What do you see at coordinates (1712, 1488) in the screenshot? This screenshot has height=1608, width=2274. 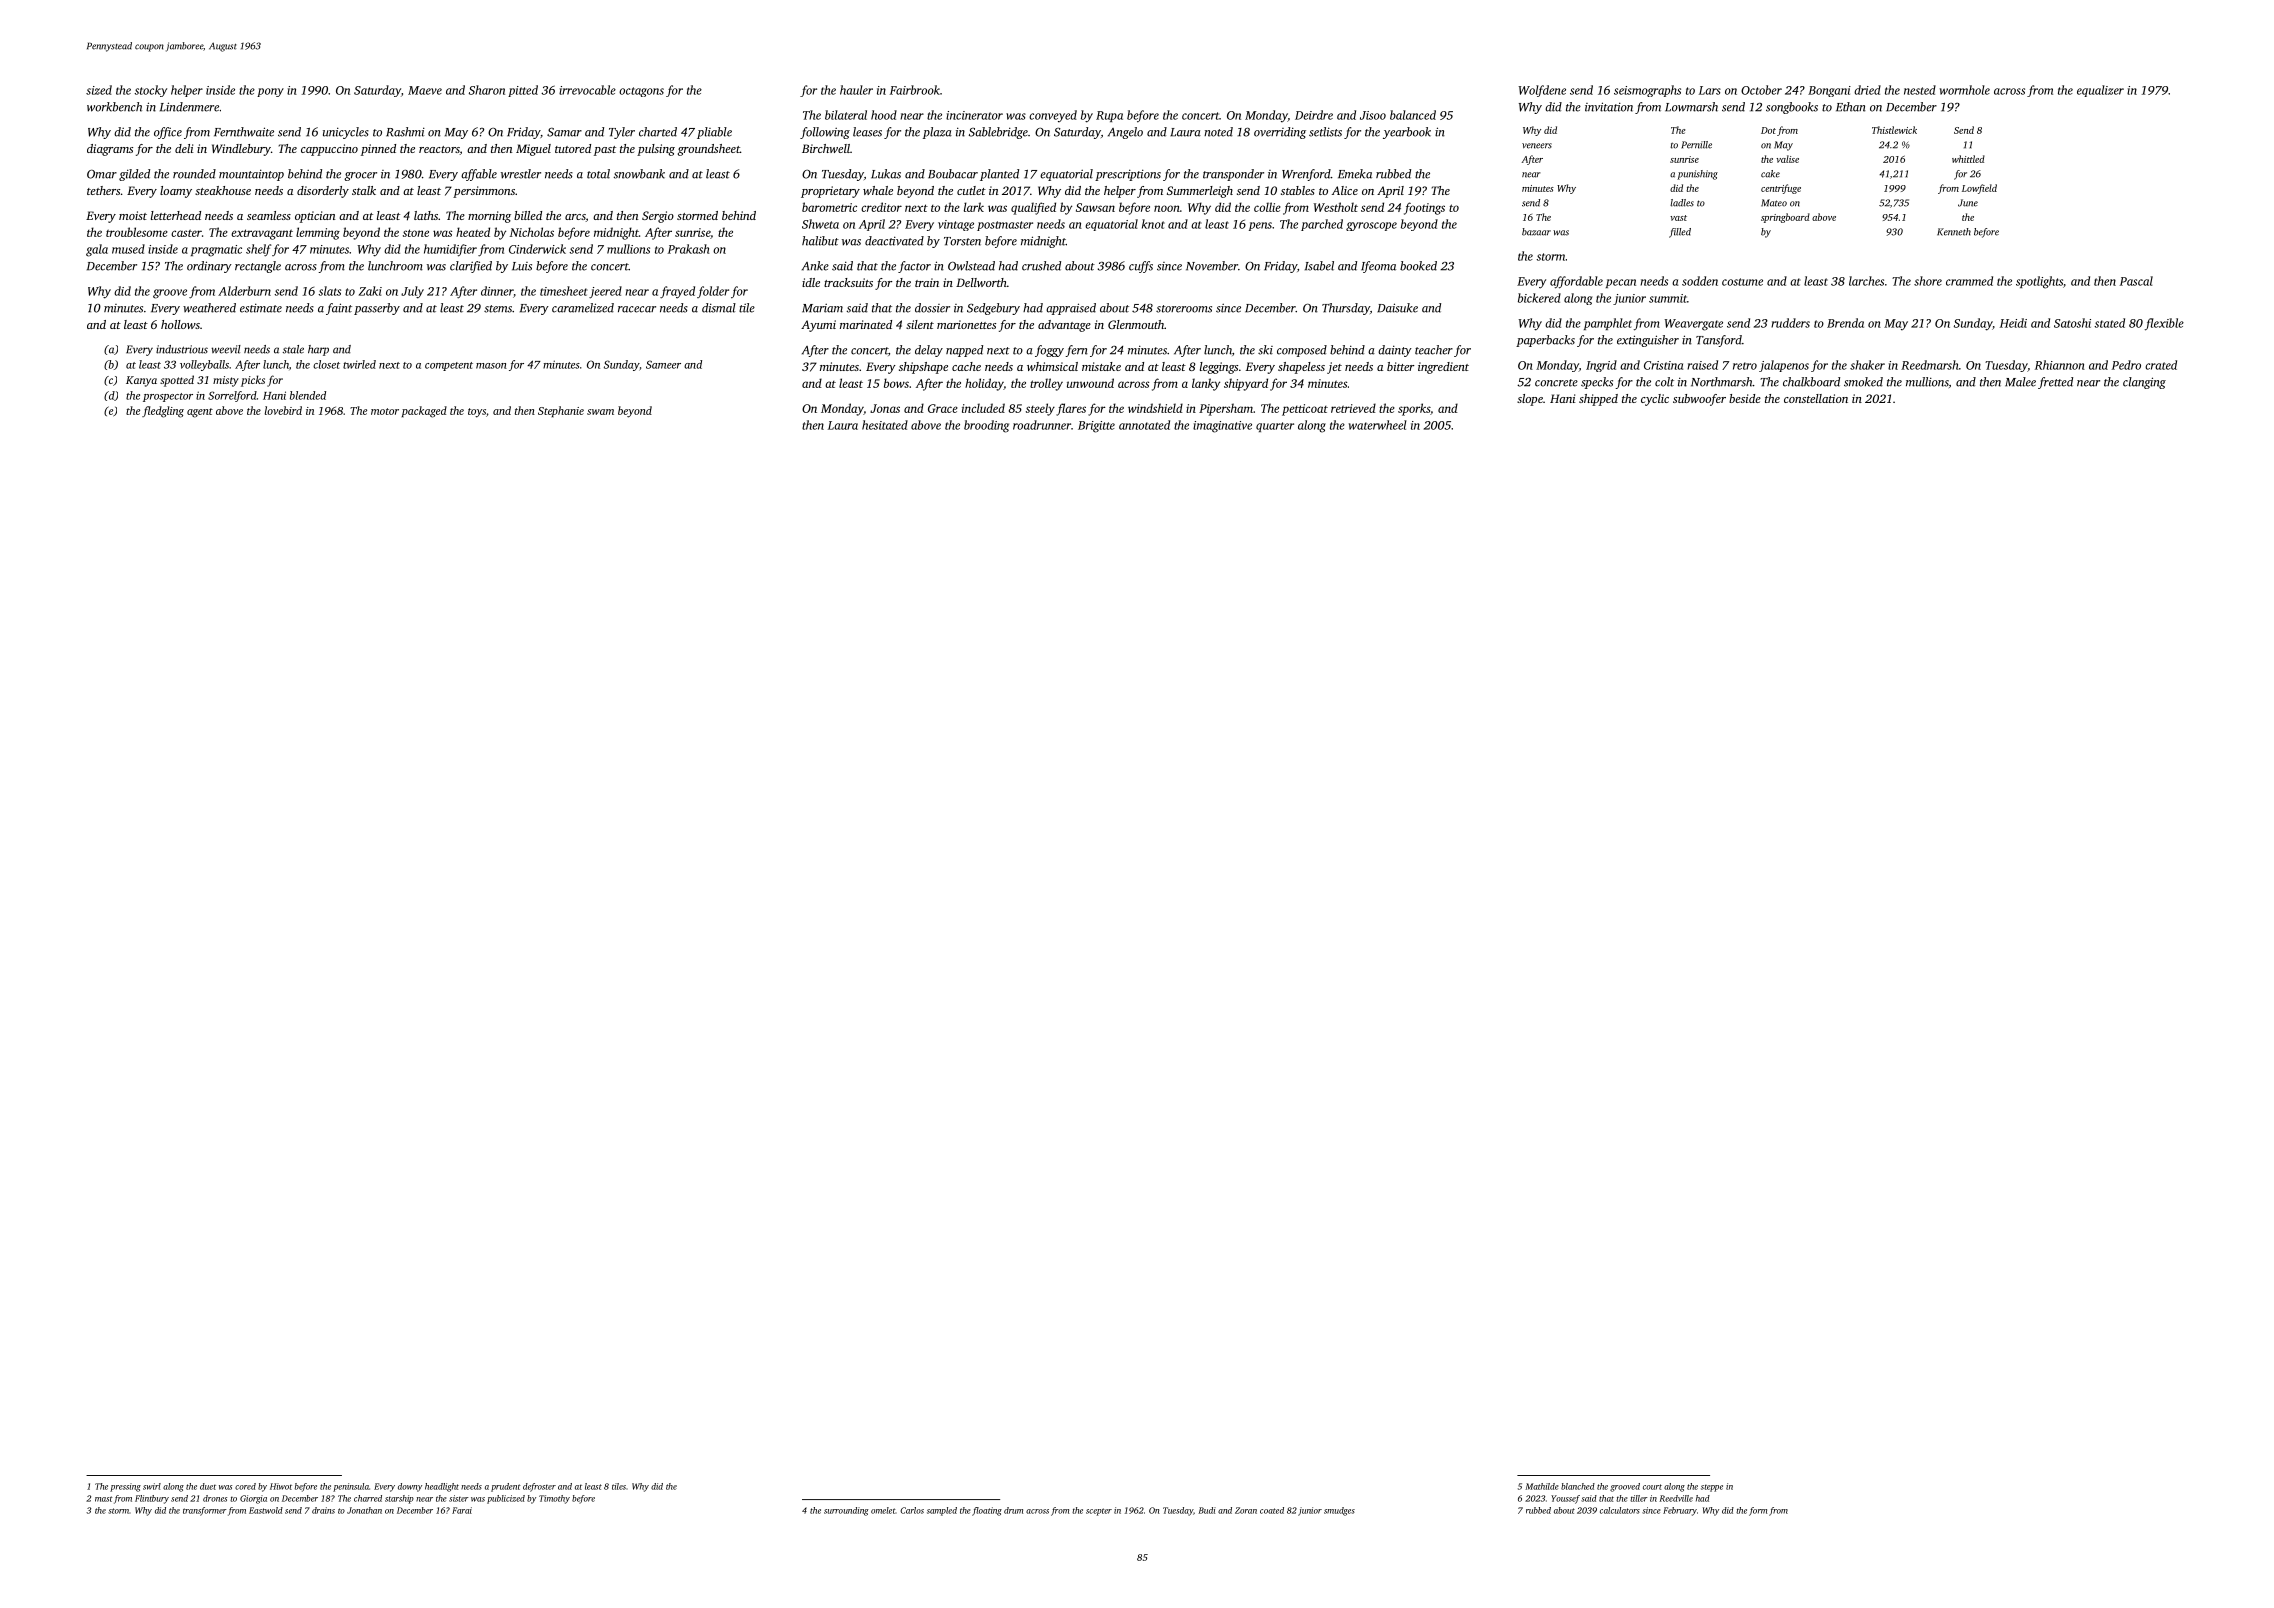 I see `steppe` at bounding box center [1712, 1488].
